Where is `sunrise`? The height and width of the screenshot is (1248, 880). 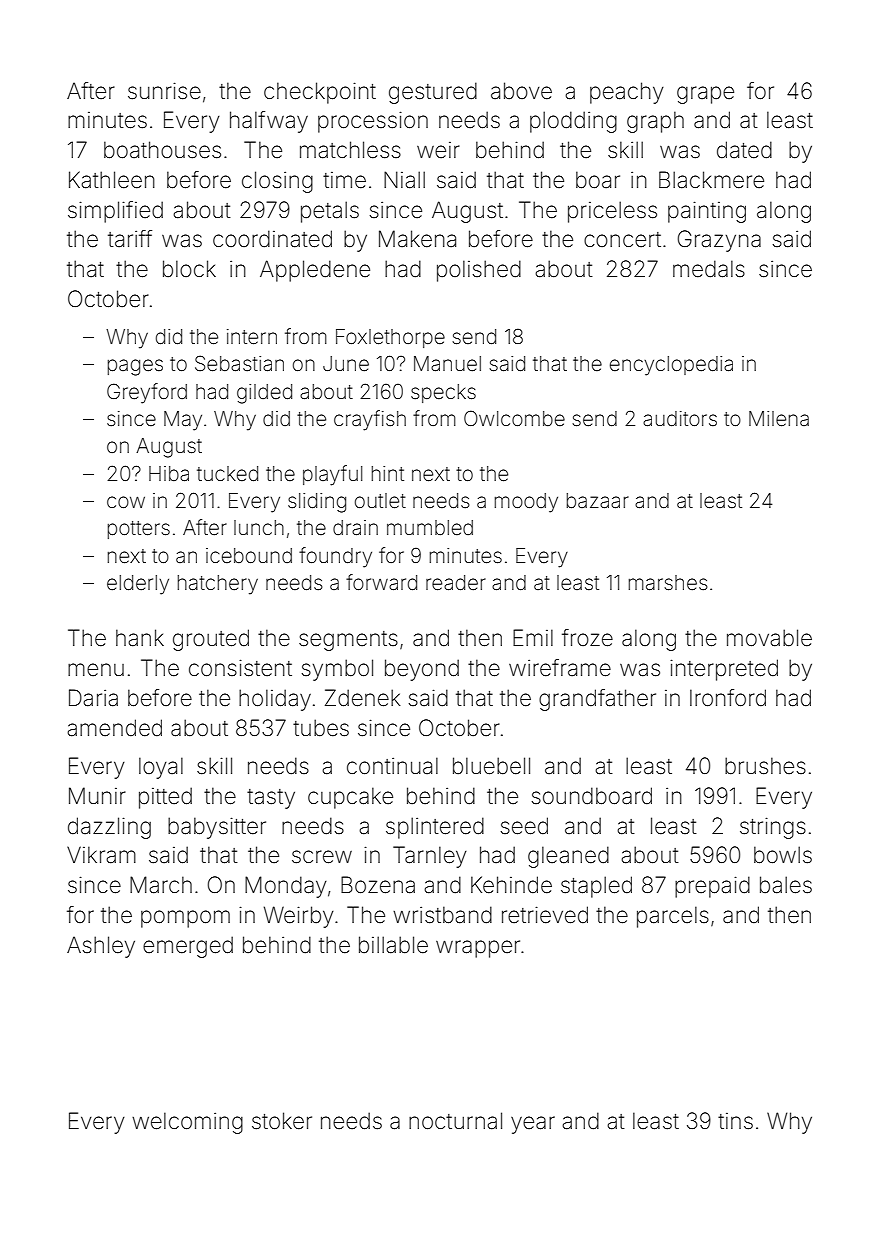
sunrise is located at coordinates (164, 91).
